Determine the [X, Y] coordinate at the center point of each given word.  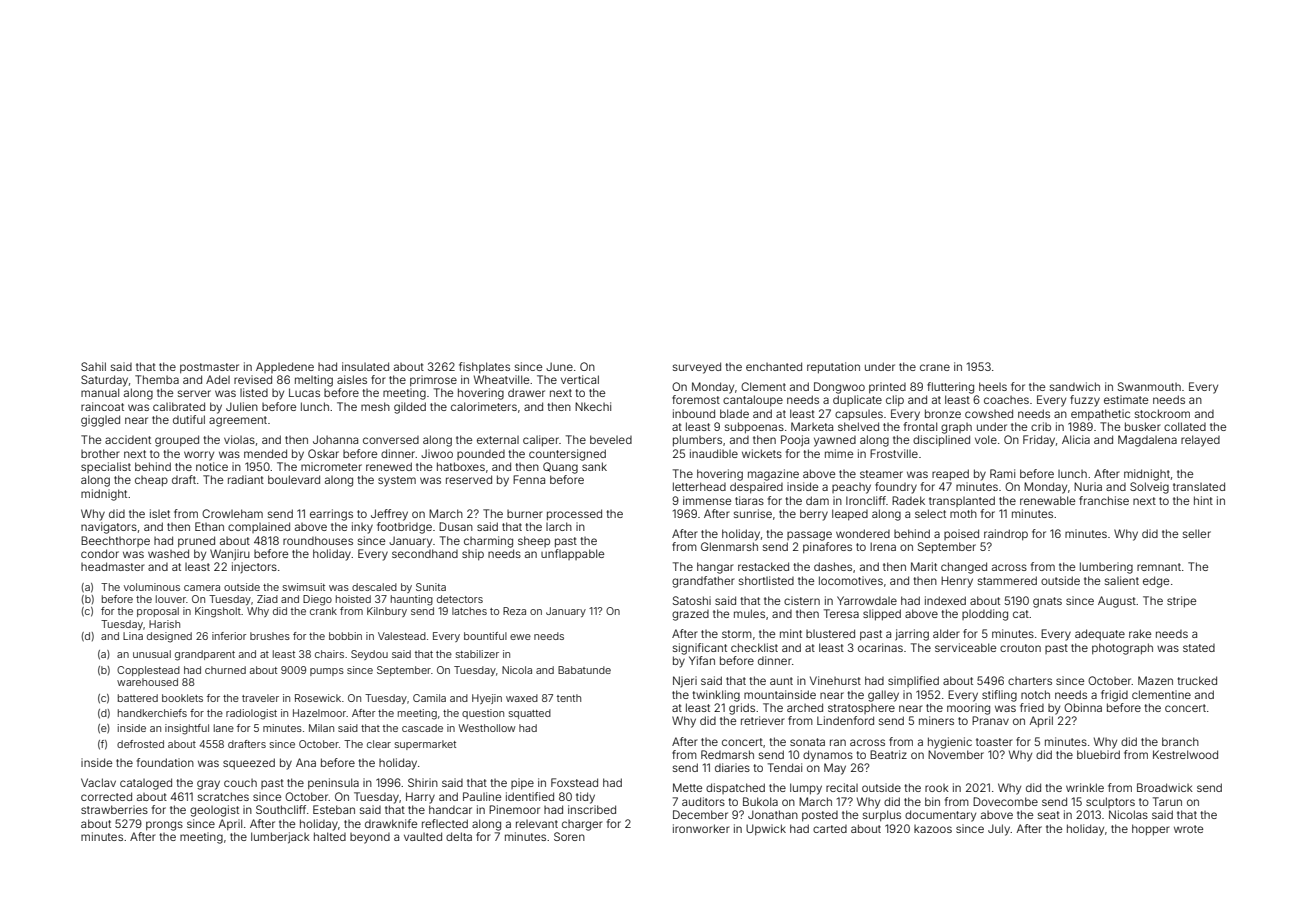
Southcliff [281, 809]
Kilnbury [387, 612]
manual [100, 392]
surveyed [697, 368]
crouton [1020, 648]
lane [224, 728]
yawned [835, 441]
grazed [690, 615]
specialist [106, 467]
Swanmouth [1149, 386]
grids [742, 709]
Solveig [1149, 488]
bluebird [1098, 754]
